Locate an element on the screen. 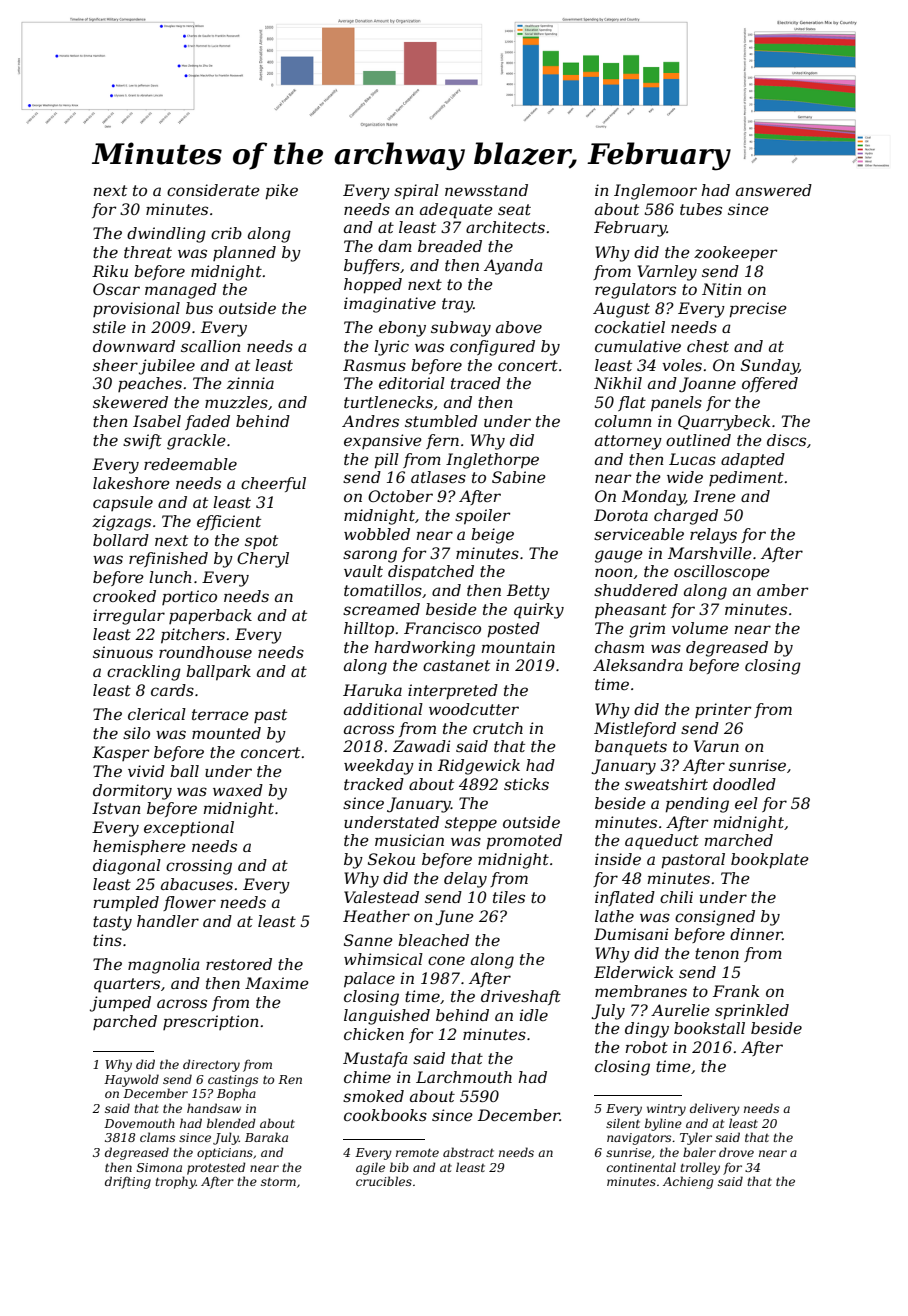 The width and height of the screenshot is (908, 1316). chest is located at coordinates (708, 346).
